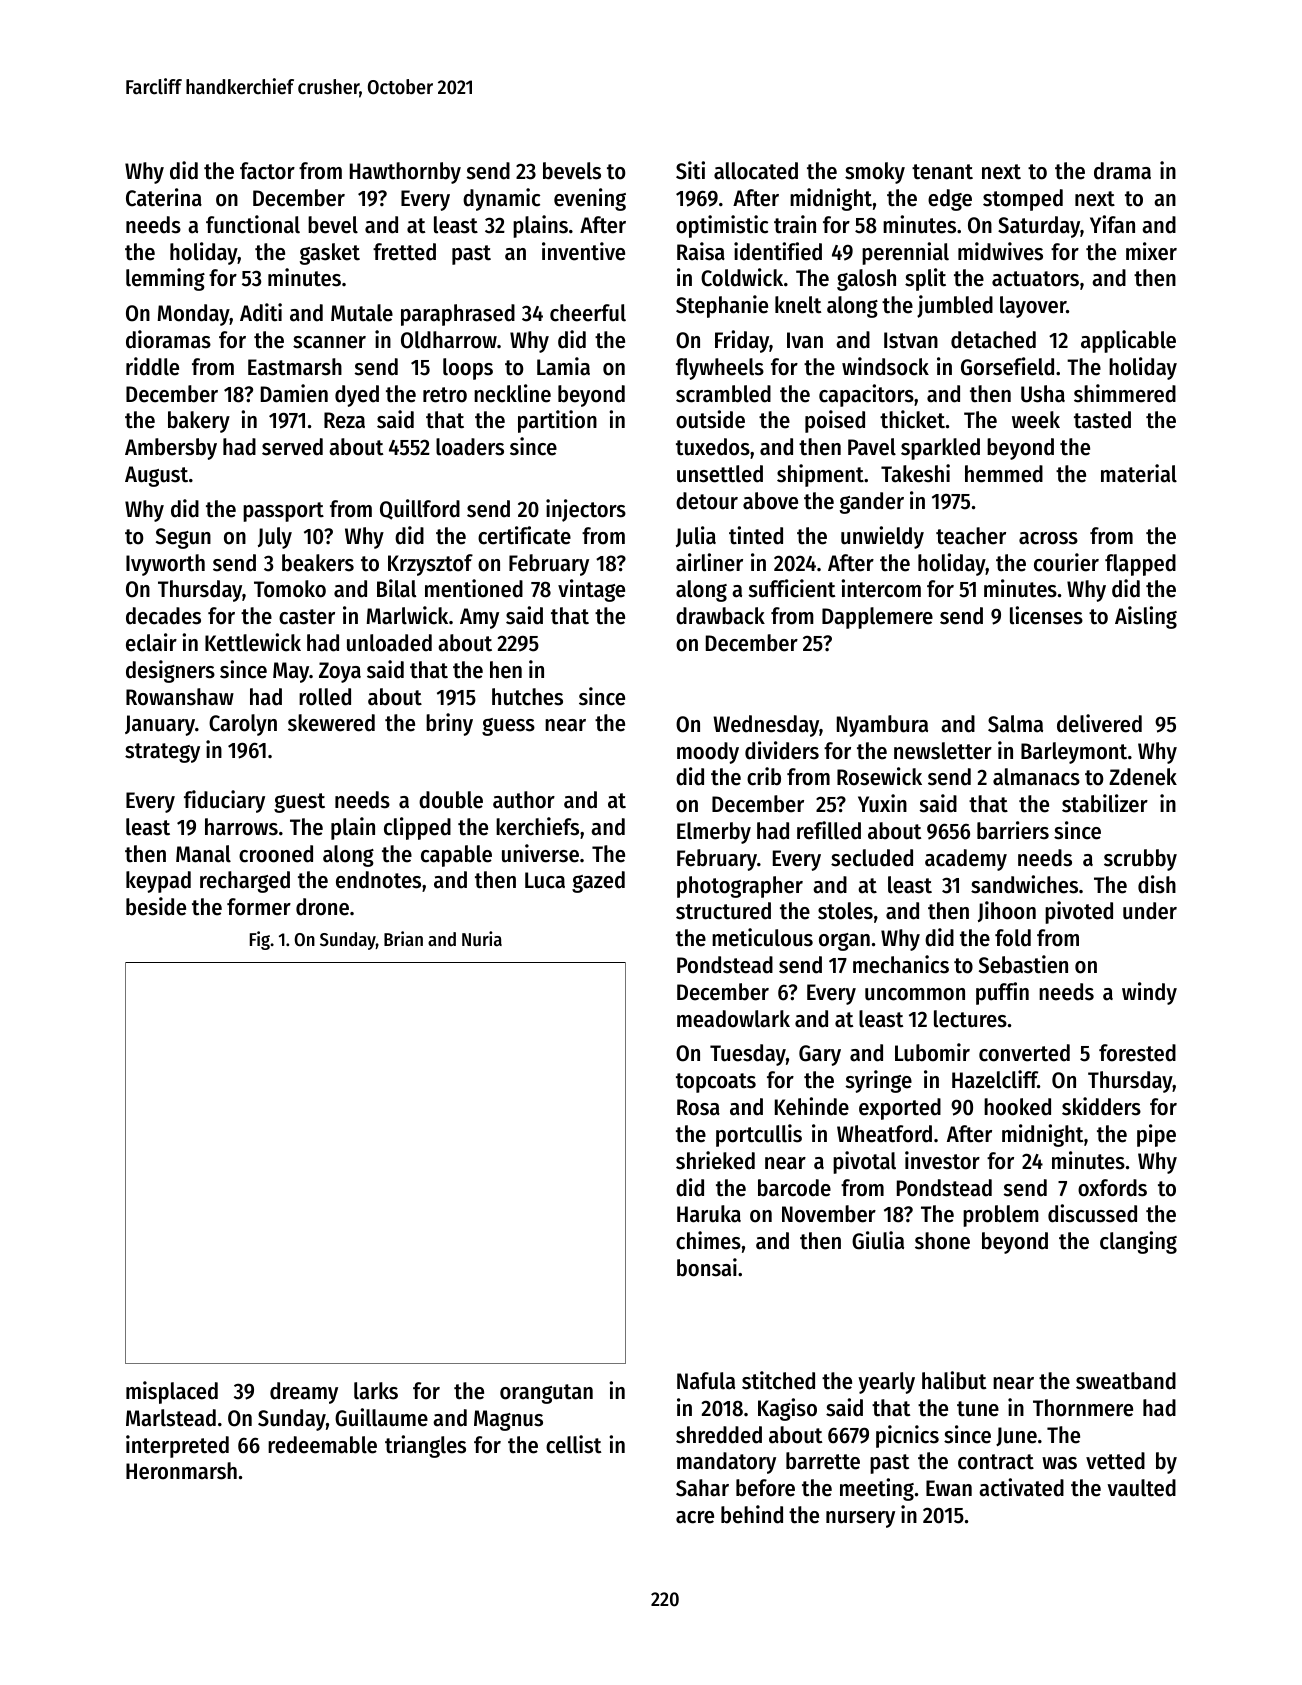 This page has width=1302, height=1685. What do you see at coordinates (362, 313) in the page?
I see `Mutale` at bounding box center [362, 313].
